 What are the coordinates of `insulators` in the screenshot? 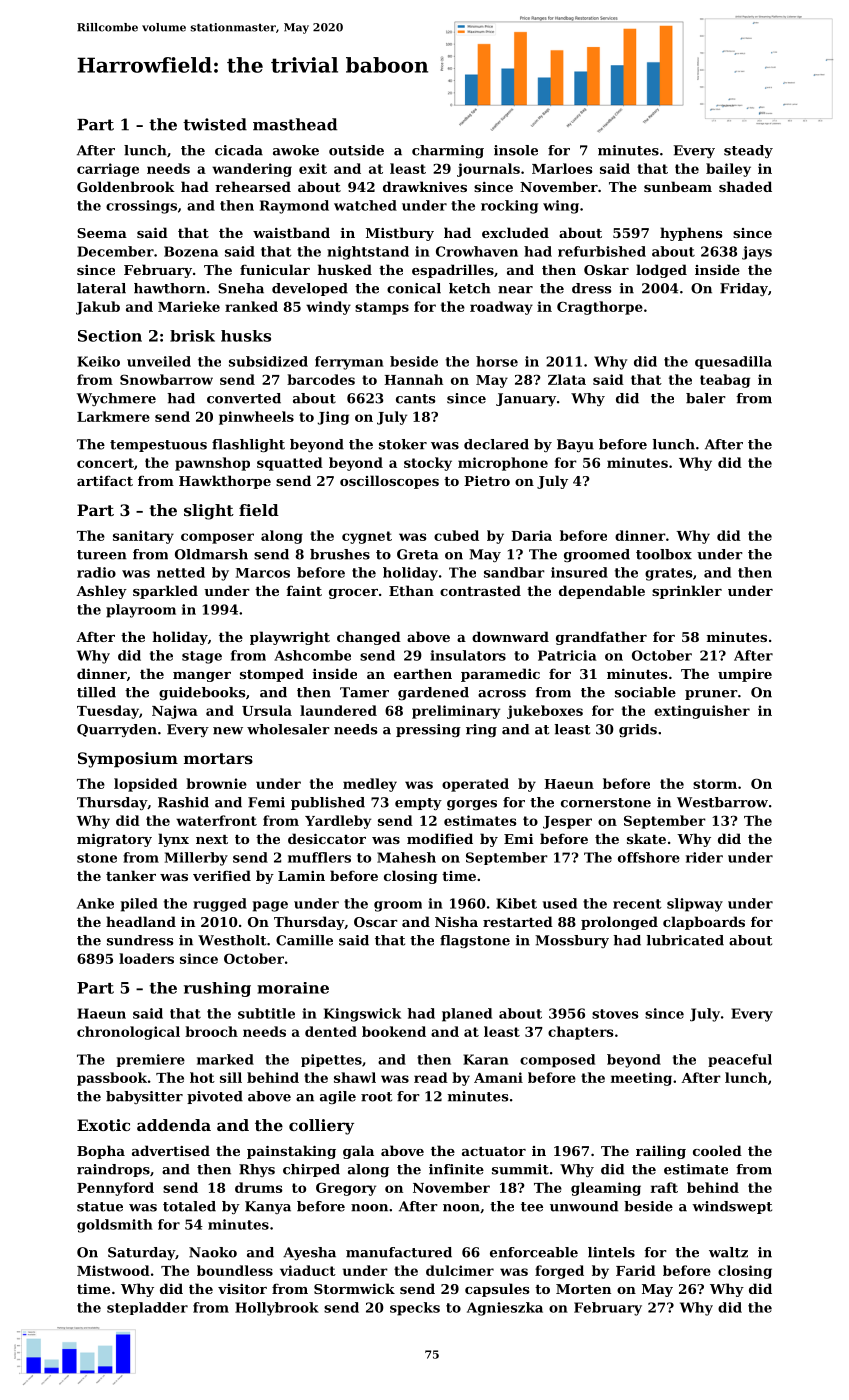 It's located at (468, 655).
